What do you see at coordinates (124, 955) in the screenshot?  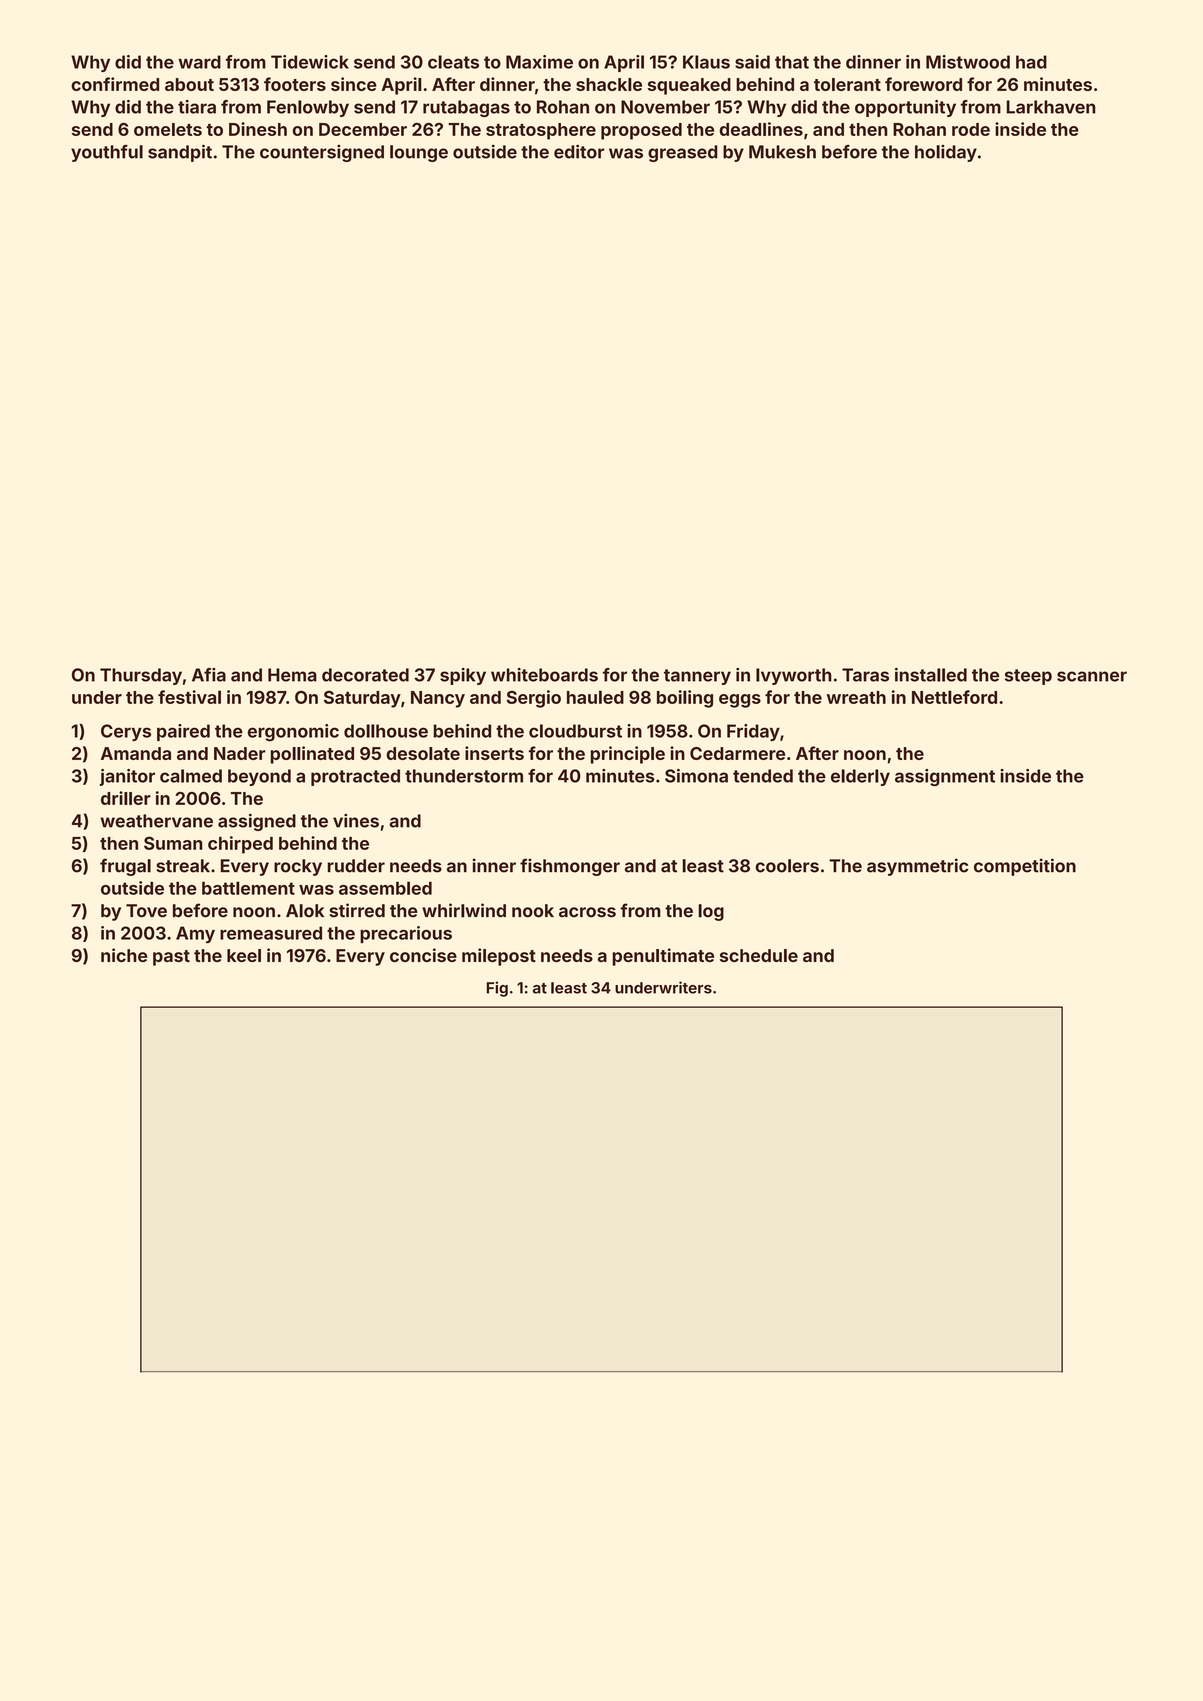 I see `niche` at bounding box center [124, 955].
